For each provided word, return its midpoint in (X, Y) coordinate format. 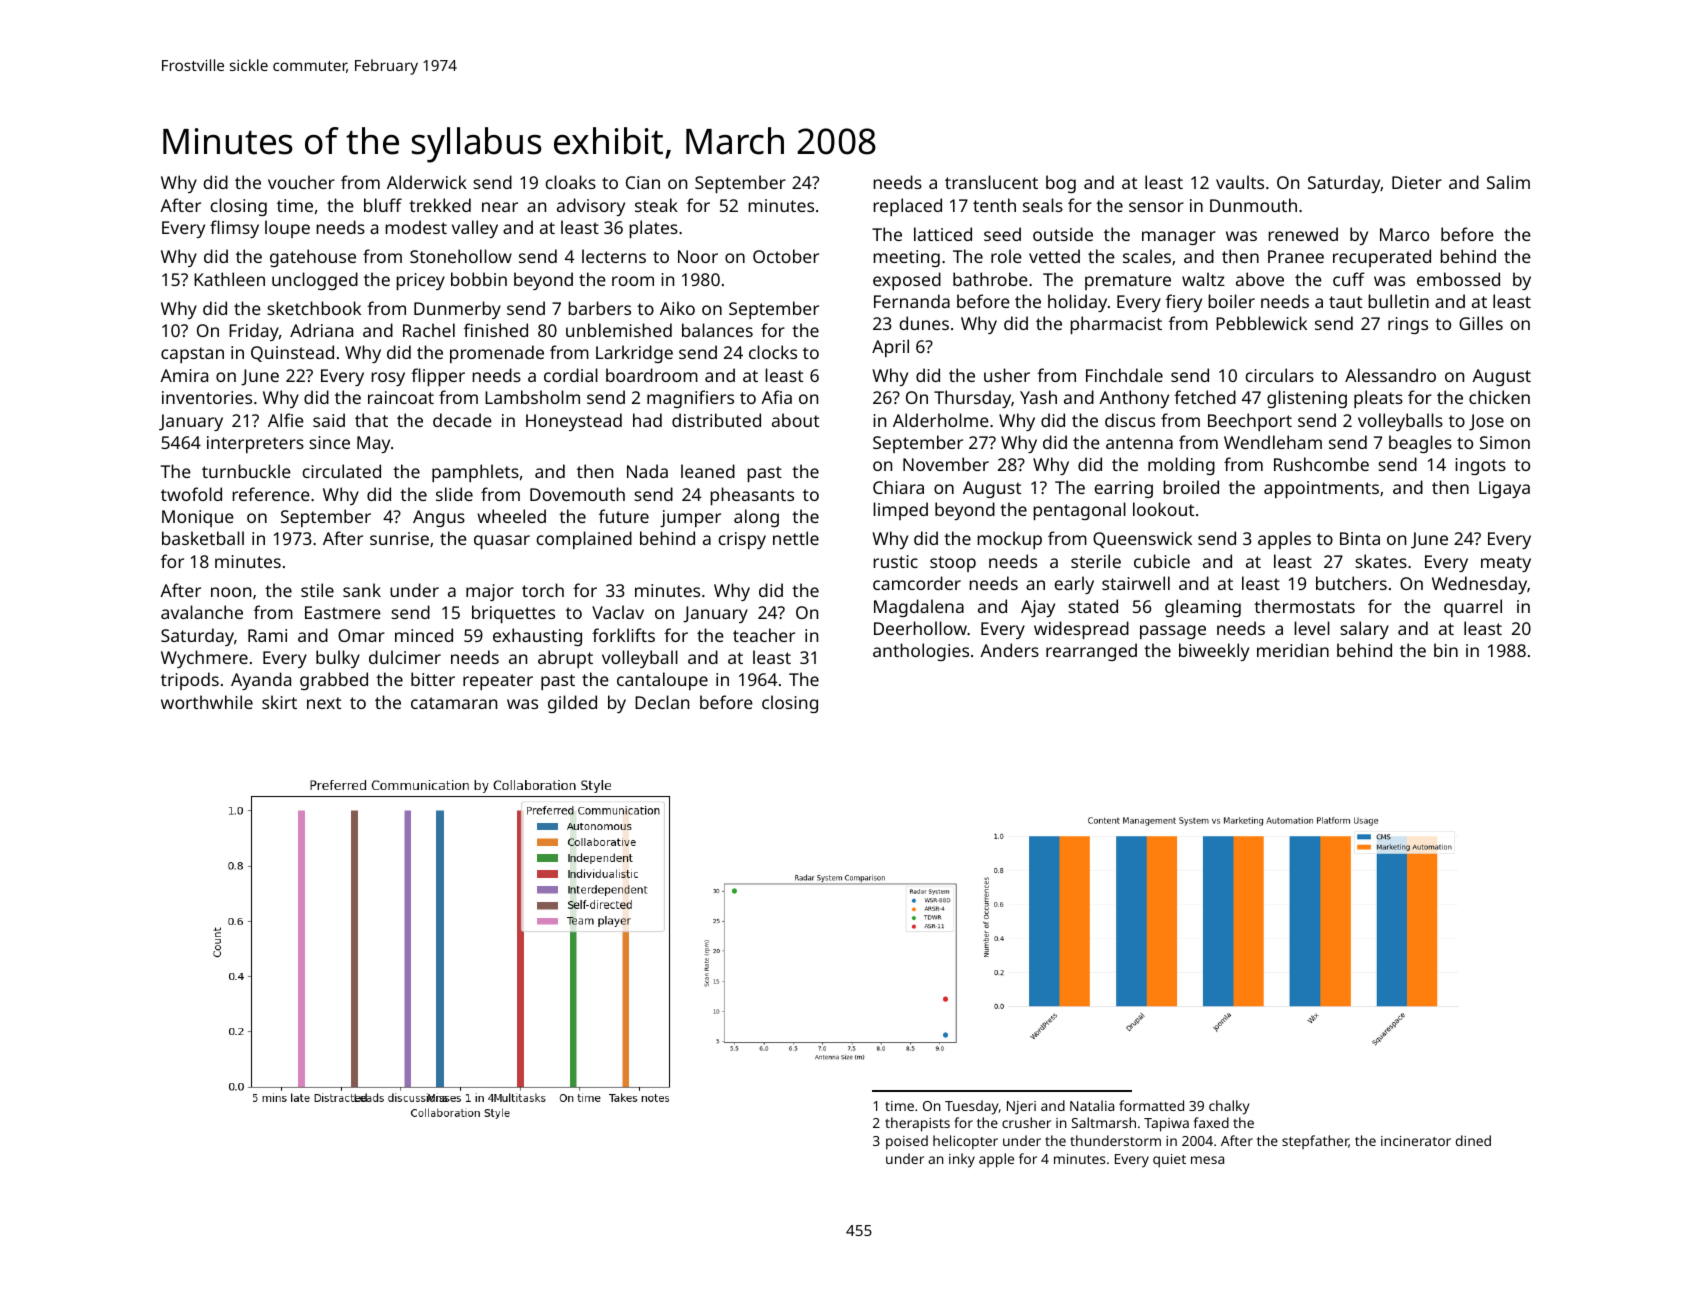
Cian (643, 182)
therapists (917, 1124)
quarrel (1473, 608)
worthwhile (207, 702)
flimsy (234, 229)
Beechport (1250, 422)
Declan (662, 702)
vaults (1240, 182)
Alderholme (941, 420)
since (329, 442)
